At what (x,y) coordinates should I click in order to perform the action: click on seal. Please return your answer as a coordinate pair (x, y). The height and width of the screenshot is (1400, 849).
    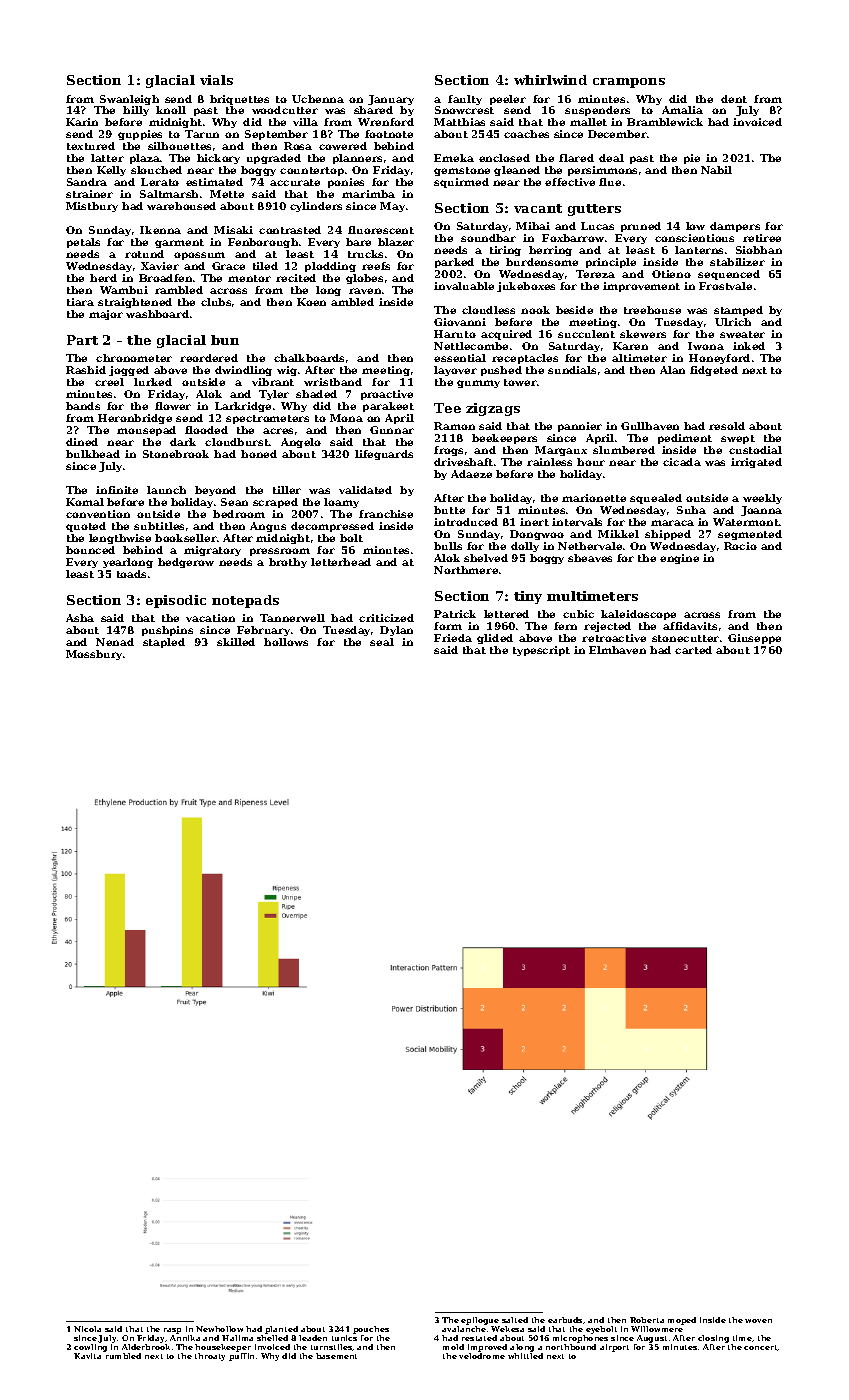
    Looking at the image, I should click on (382, 642).
